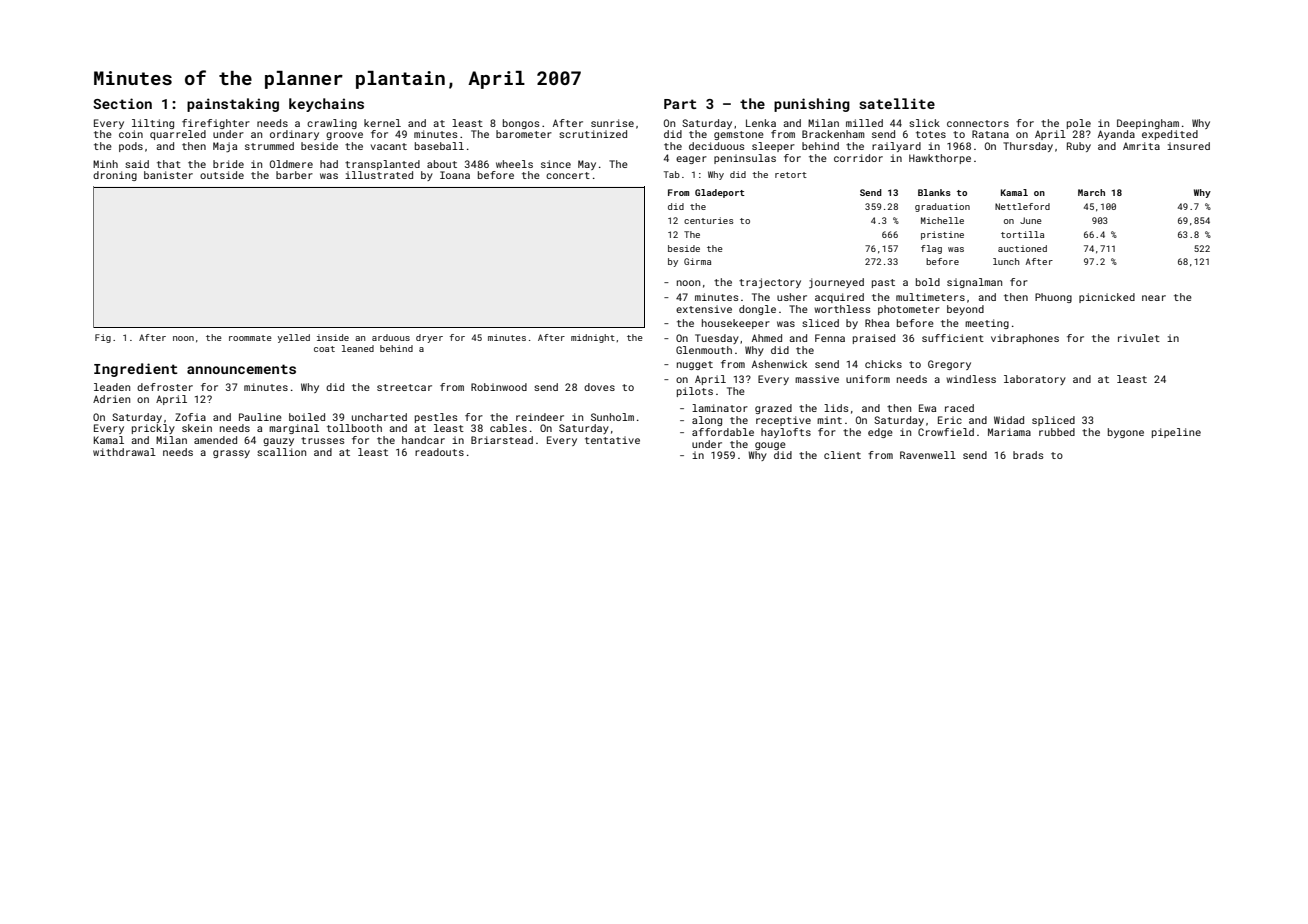 The width and height of the page is (1308, 924). I want to click on Part, so click(680, 104).
